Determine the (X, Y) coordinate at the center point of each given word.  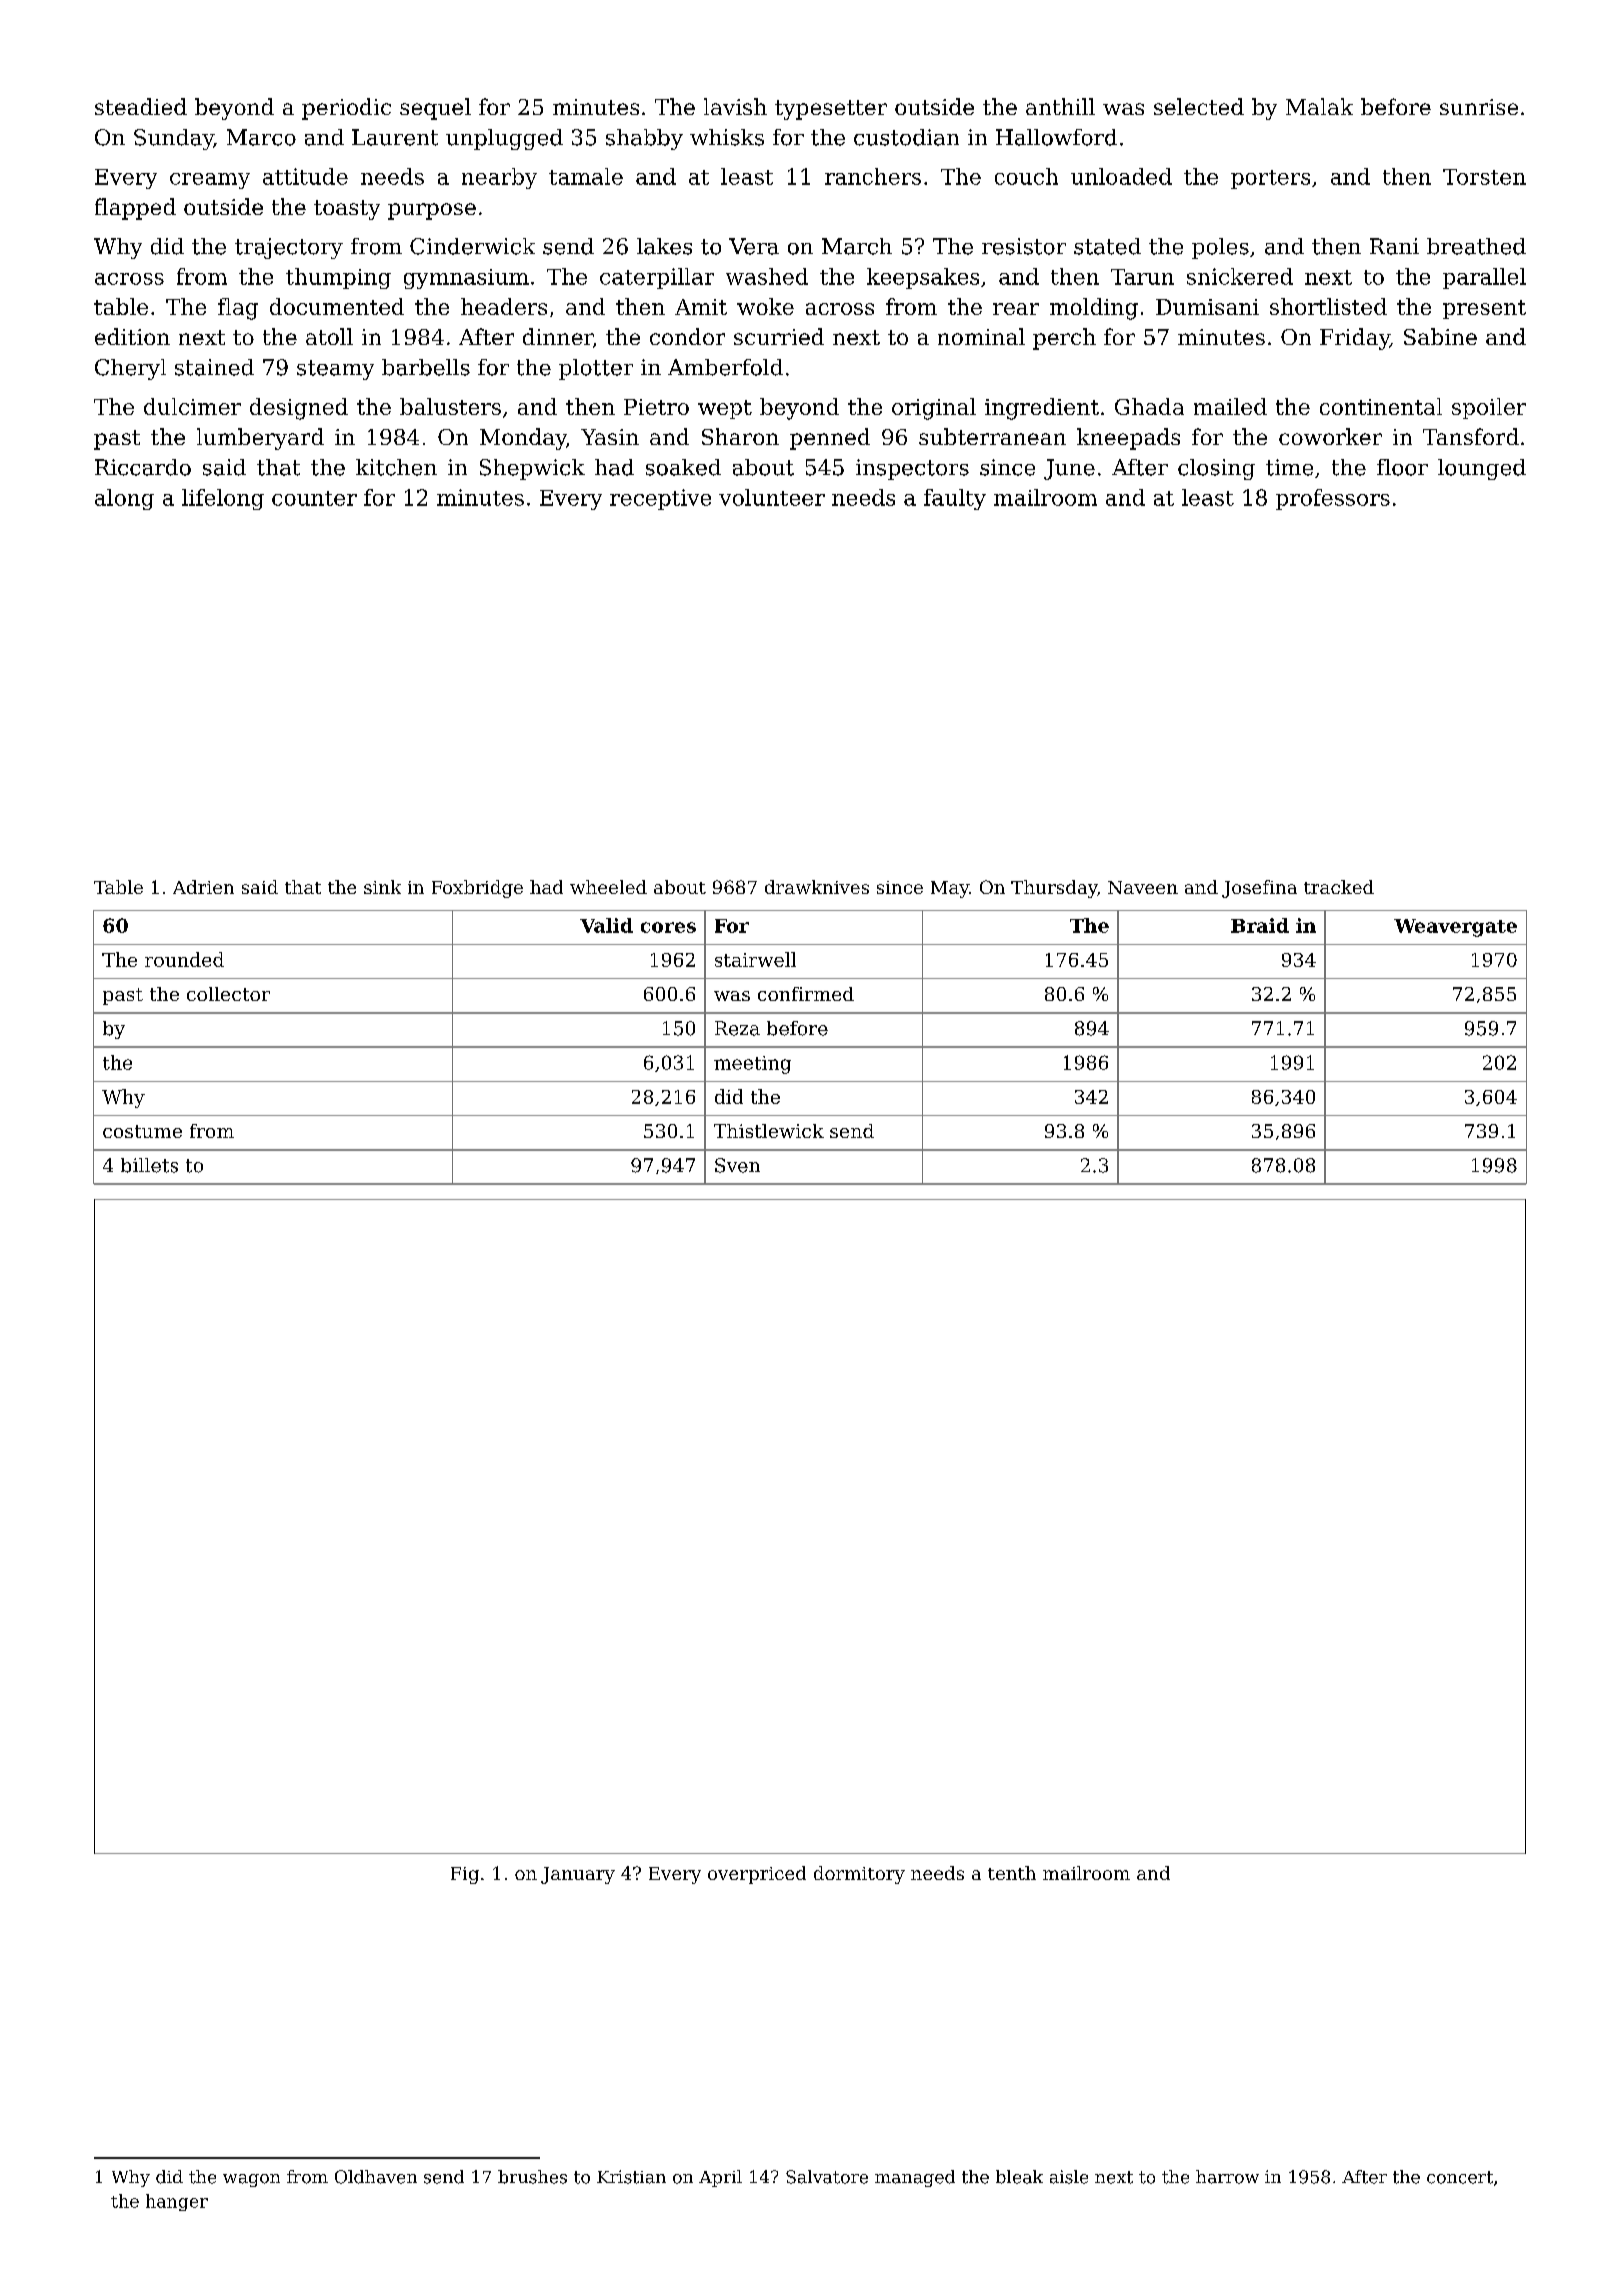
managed (915, 2178)
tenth (1012, 1873)
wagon (251, 2180)
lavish (735, 106)
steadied (141, 106)
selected (1199, 106)
